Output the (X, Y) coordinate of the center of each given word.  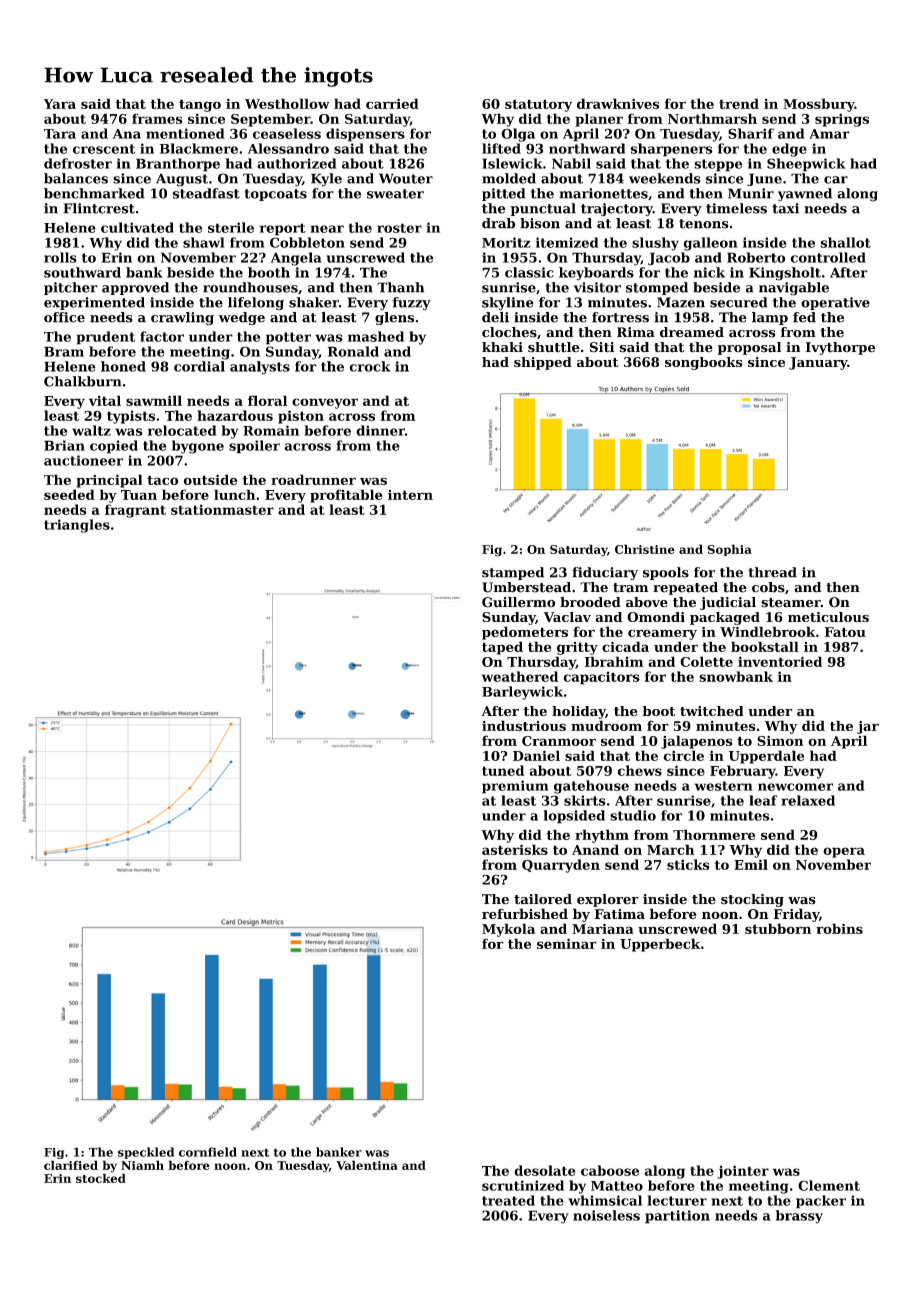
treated (508, 1200)
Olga (518, 135)
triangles (77, 526)
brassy (799, 1217)
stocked (101, 1178)
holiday (578, 712)
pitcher (71, 288)
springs (842, 120)
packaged (725, 618)
